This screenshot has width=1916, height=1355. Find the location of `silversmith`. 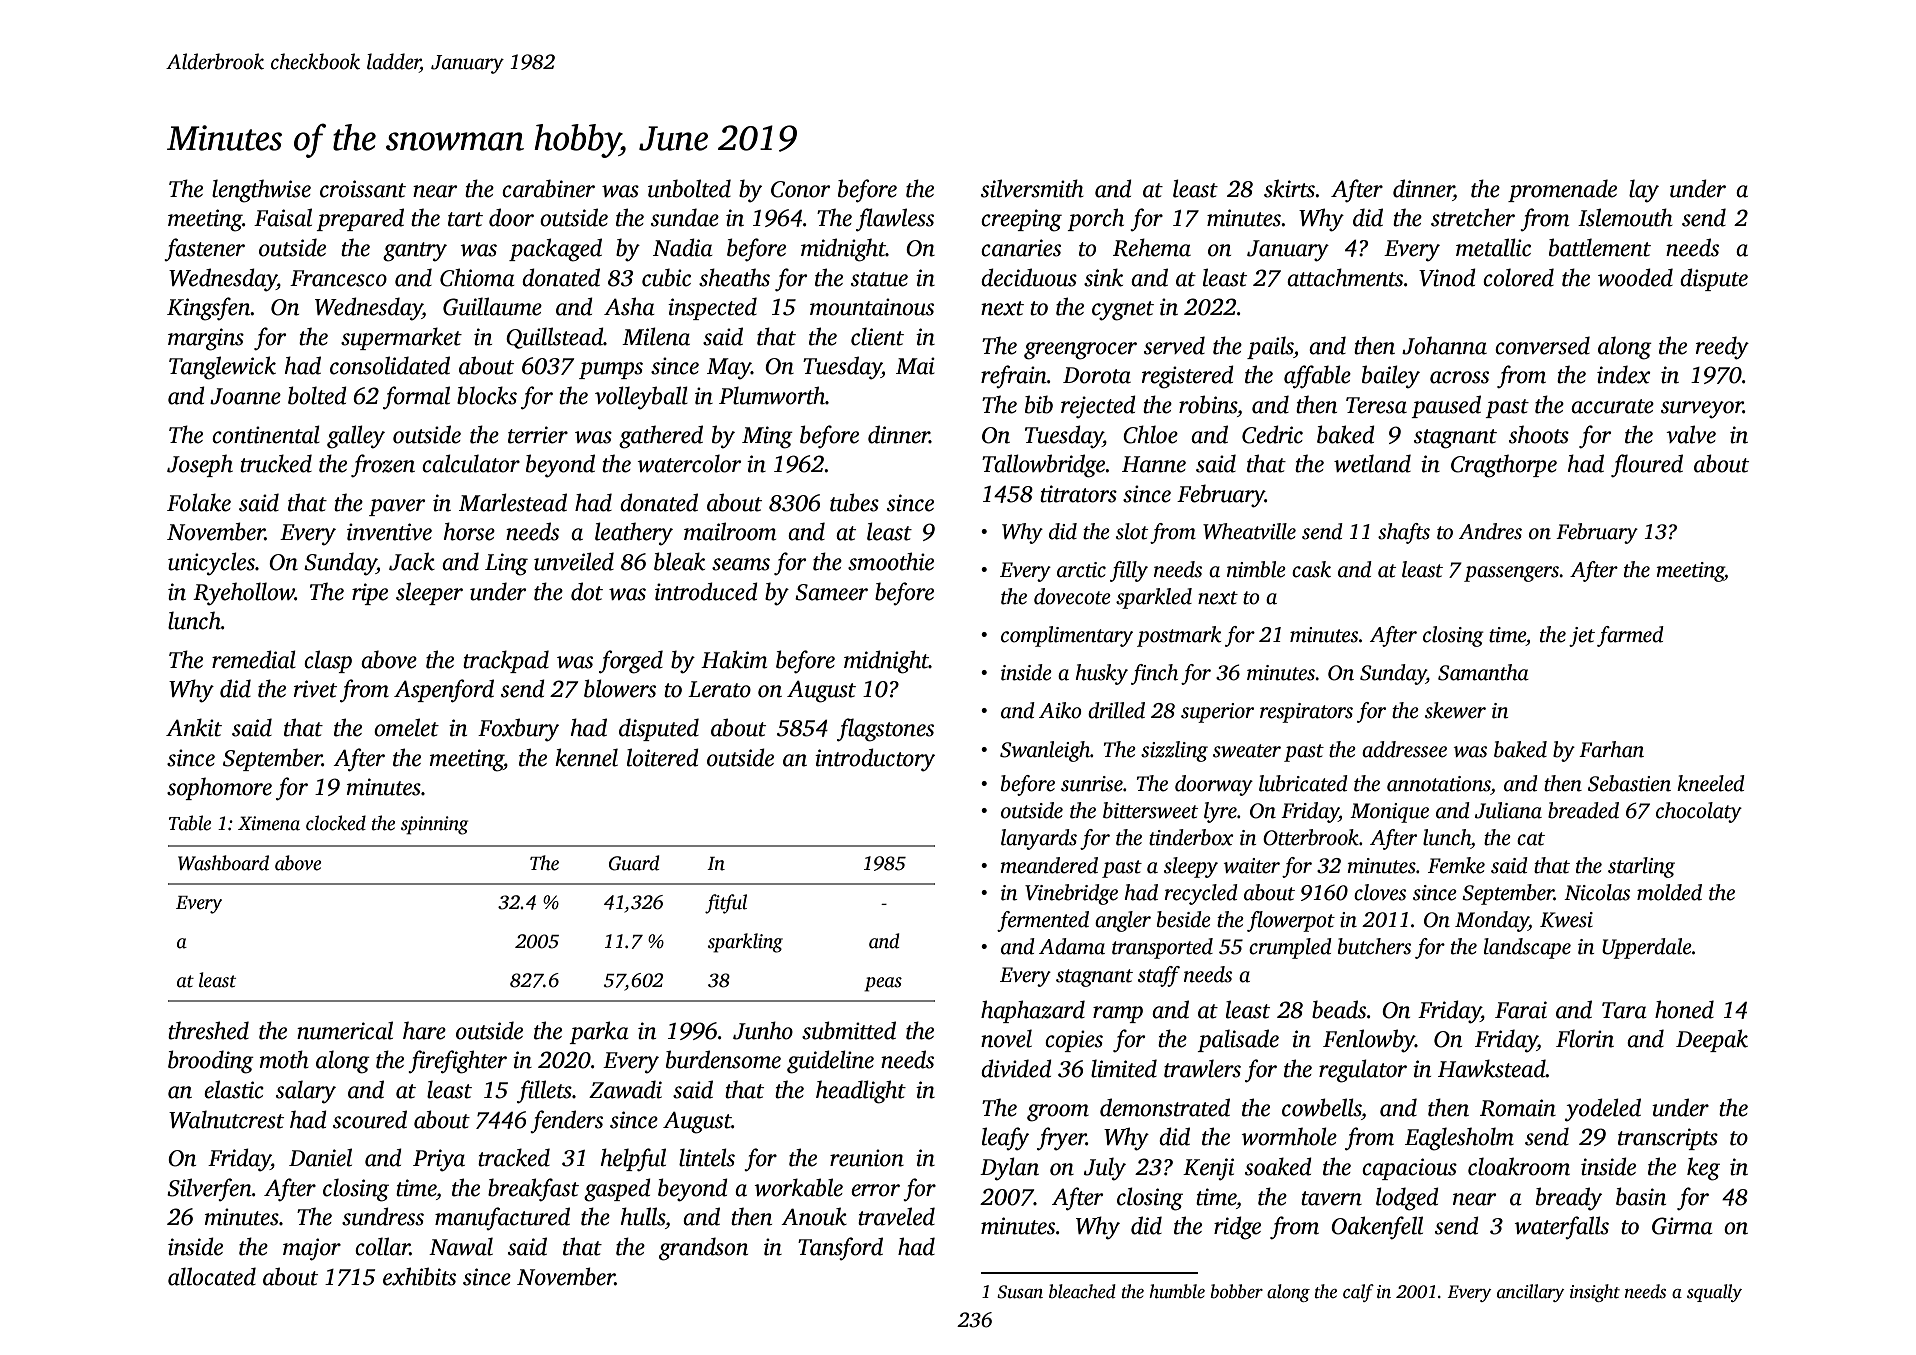

silversmith is located at coordinates (1032, 188).
